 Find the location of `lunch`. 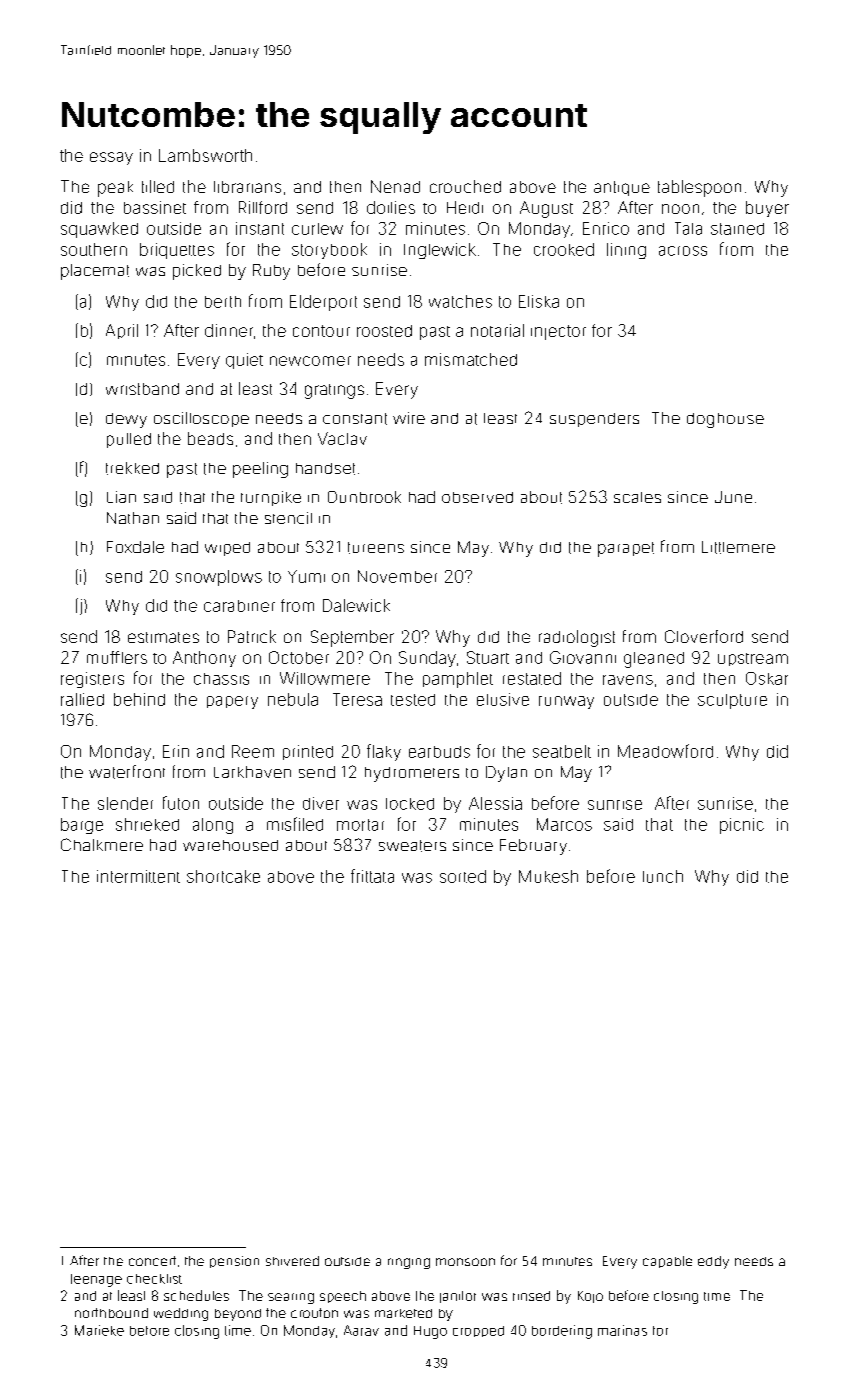

lunch is located at coordinates (663, 876).
